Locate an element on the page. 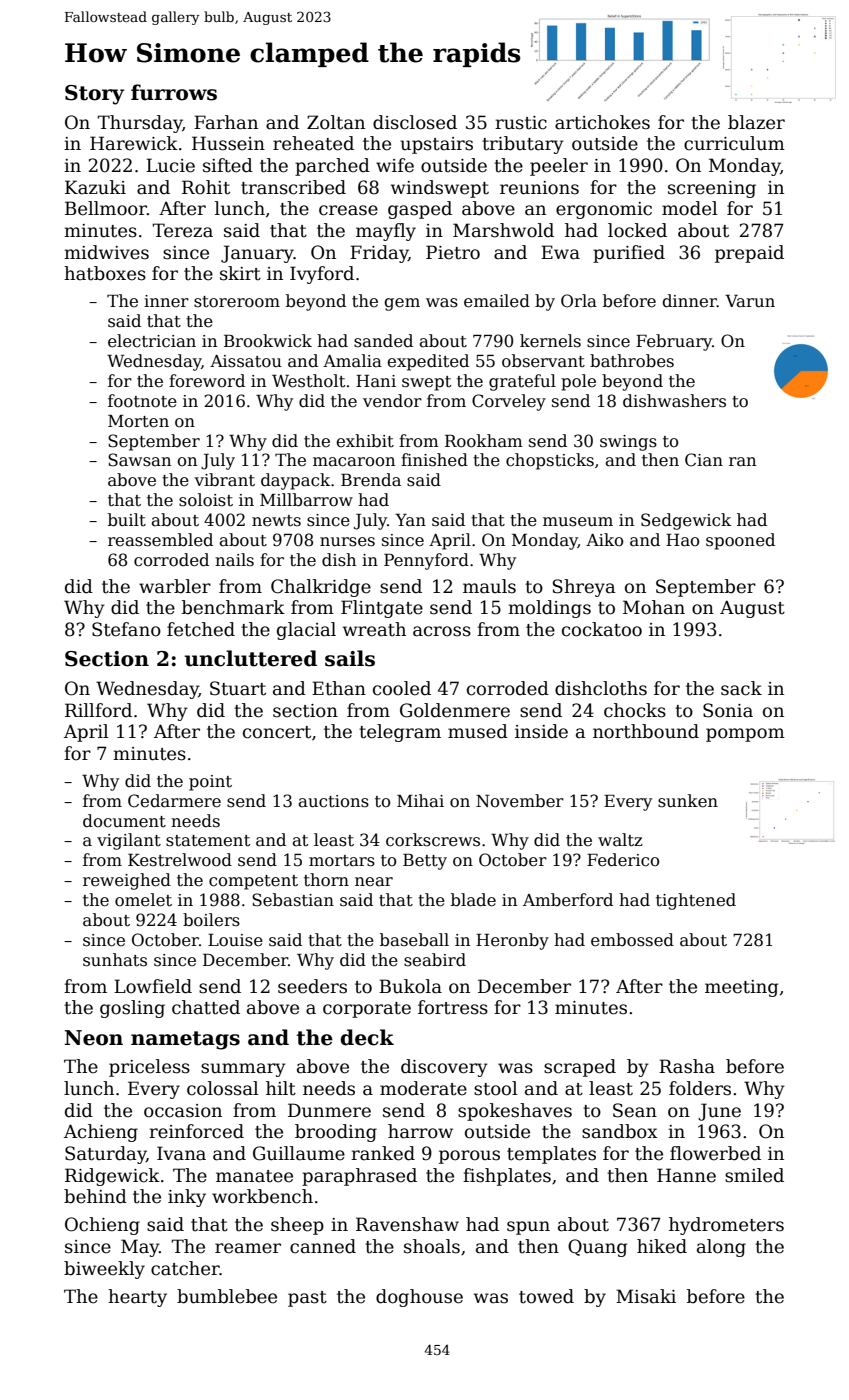 The width and height of the page is (849, 1400). vigilant is located at coordinates (129, 841).
